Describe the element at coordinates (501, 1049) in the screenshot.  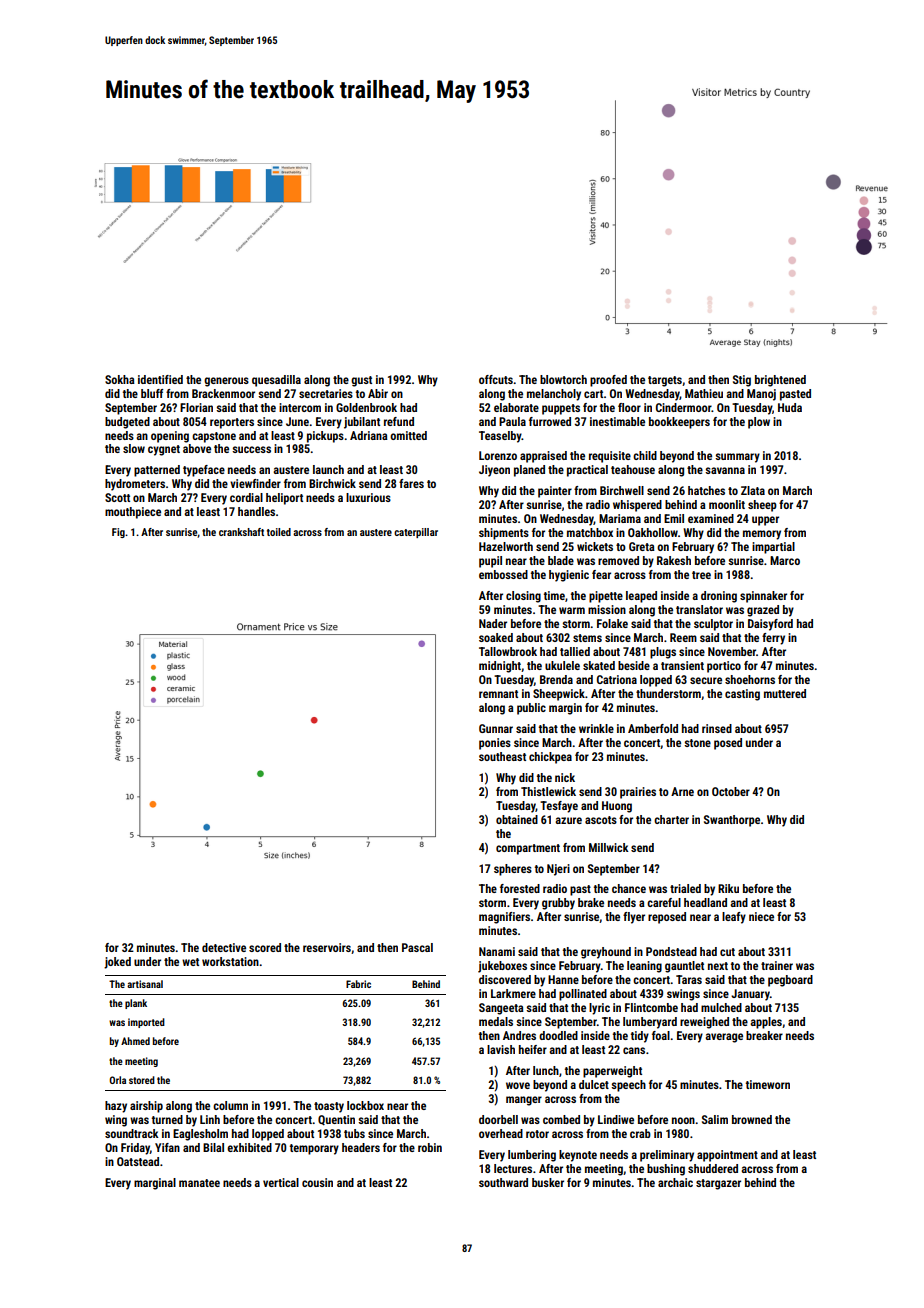
I see `lavish` at that location.
